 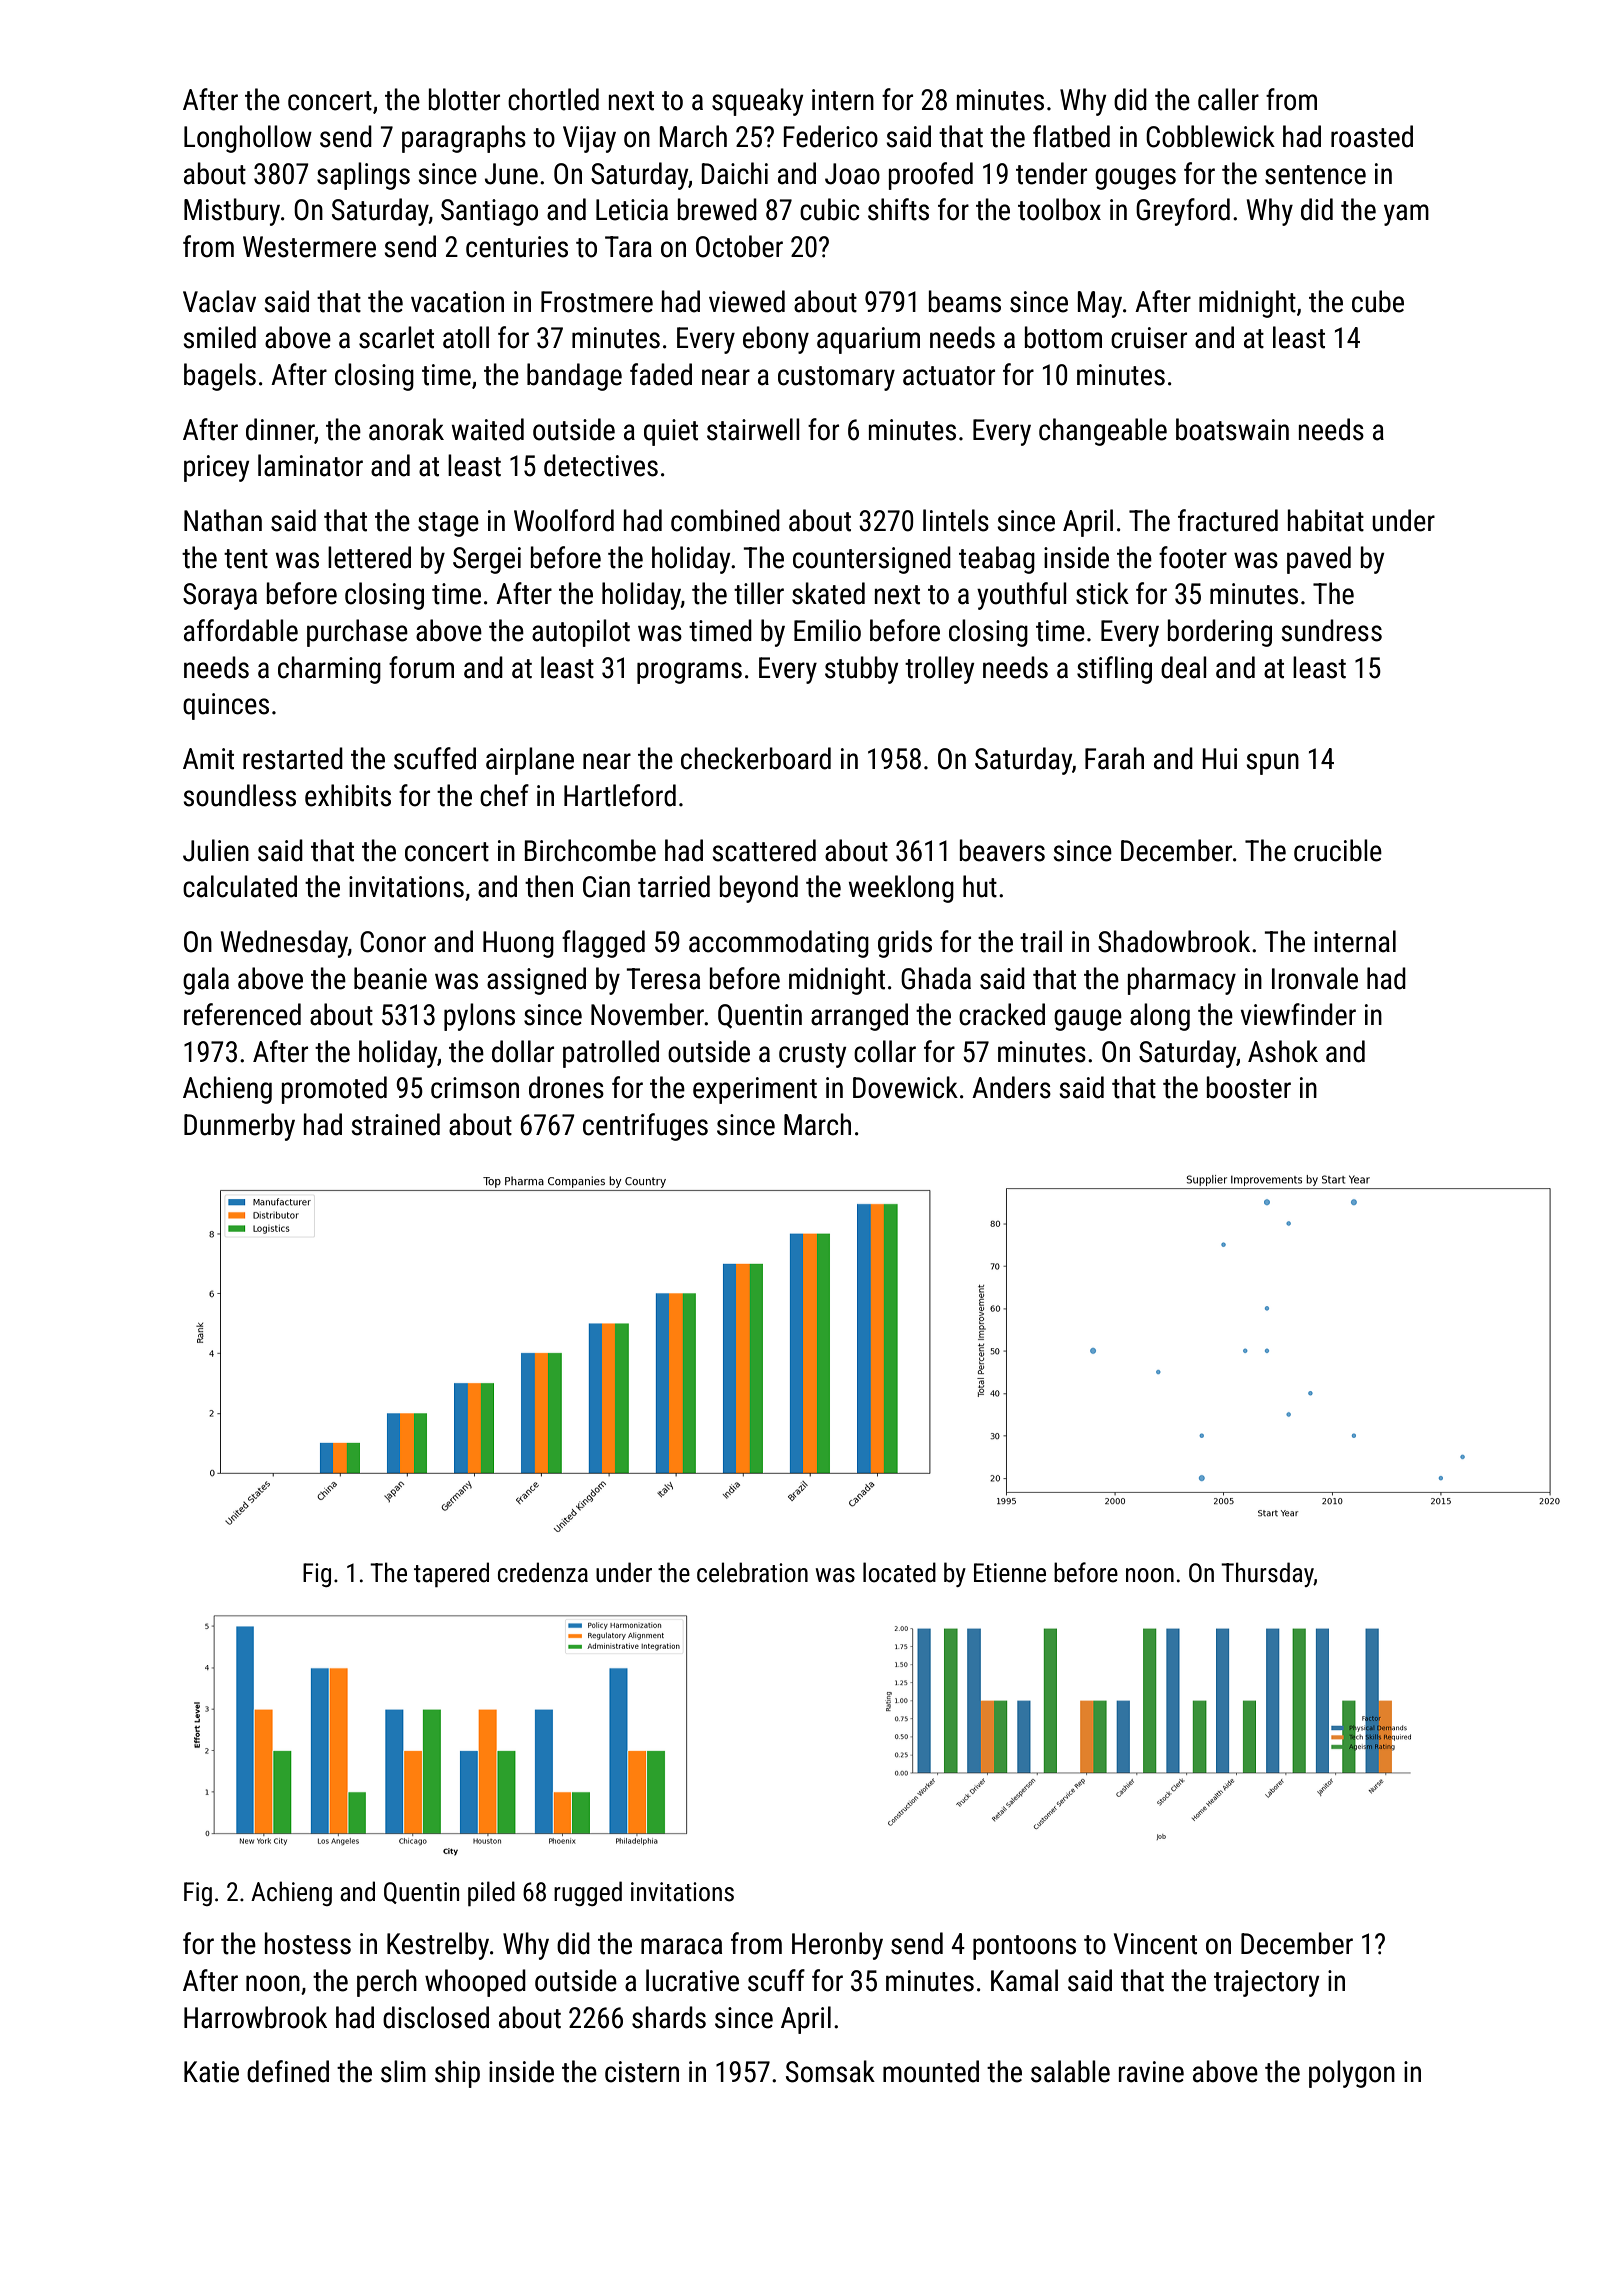 I want to click on rugged, so click(x=588, y=1893).
